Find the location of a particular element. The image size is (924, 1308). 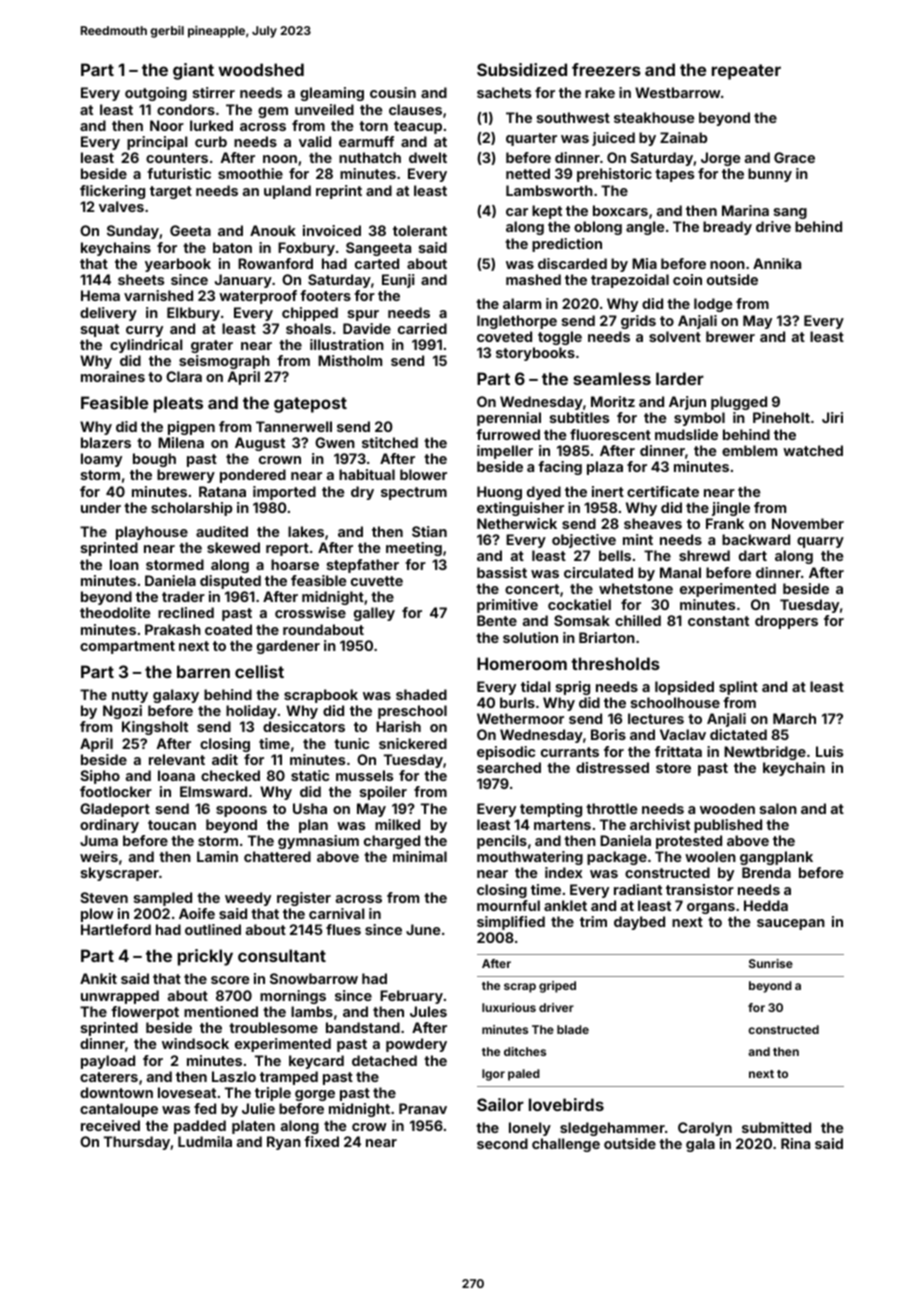

Wethermoor is located at coordinates (520, 718).
